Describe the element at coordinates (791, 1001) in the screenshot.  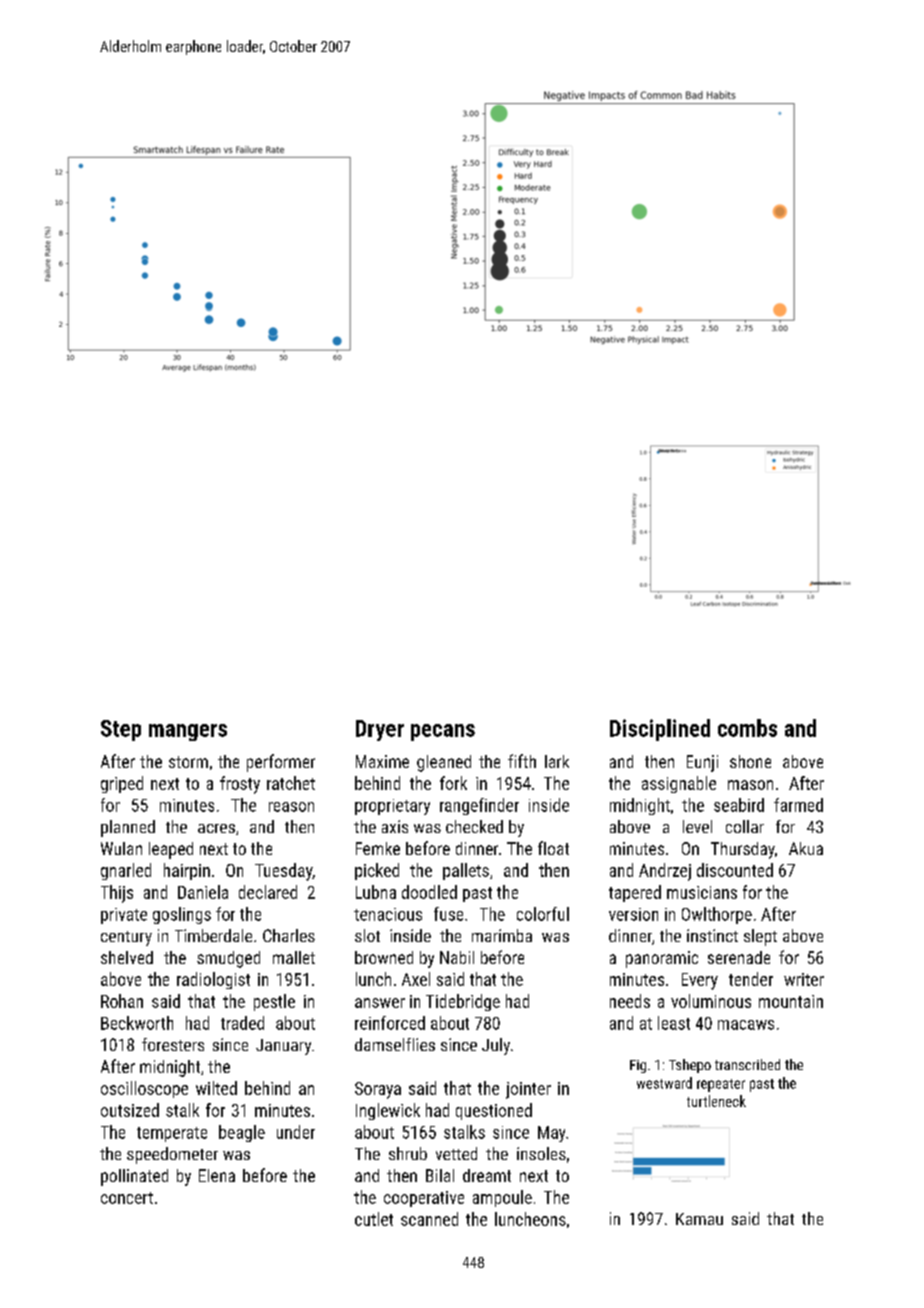
I see `mountain` at that location.
